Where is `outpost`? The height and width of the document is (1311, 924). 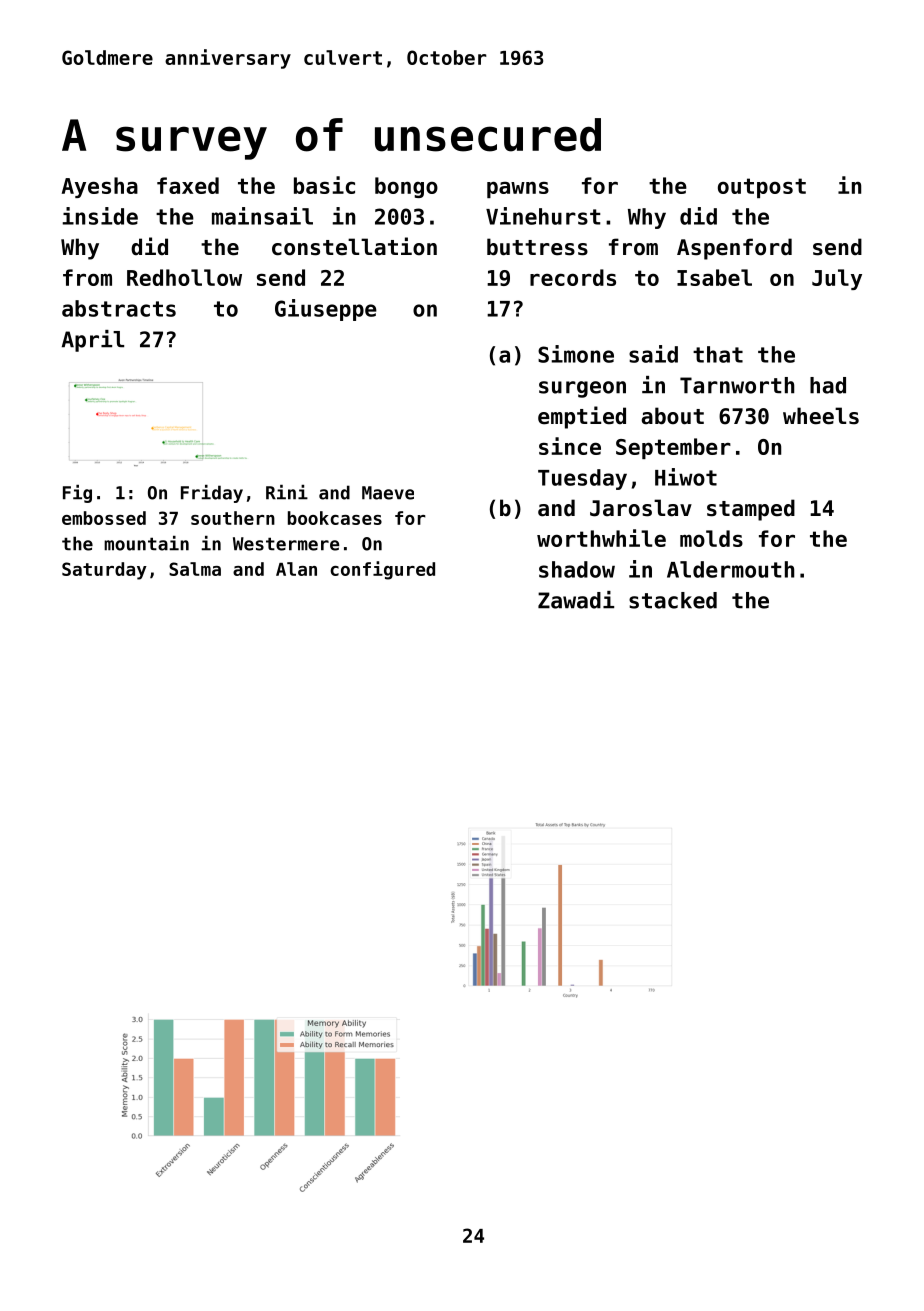 outpost is located at coordinates (762, 188).
